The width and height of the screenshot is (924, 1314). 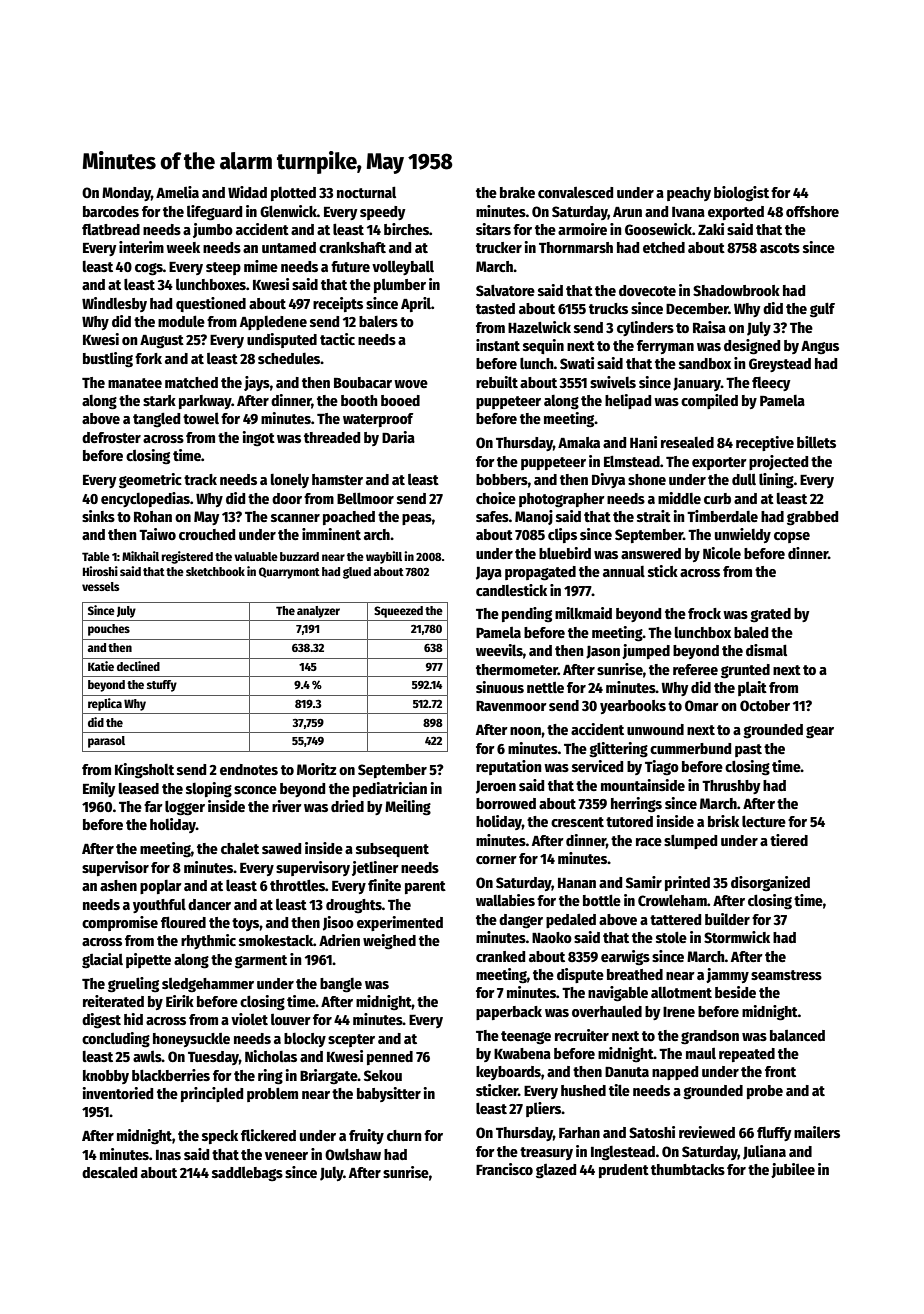 I want to click on Squeezed, so click(x=398, y=612).
